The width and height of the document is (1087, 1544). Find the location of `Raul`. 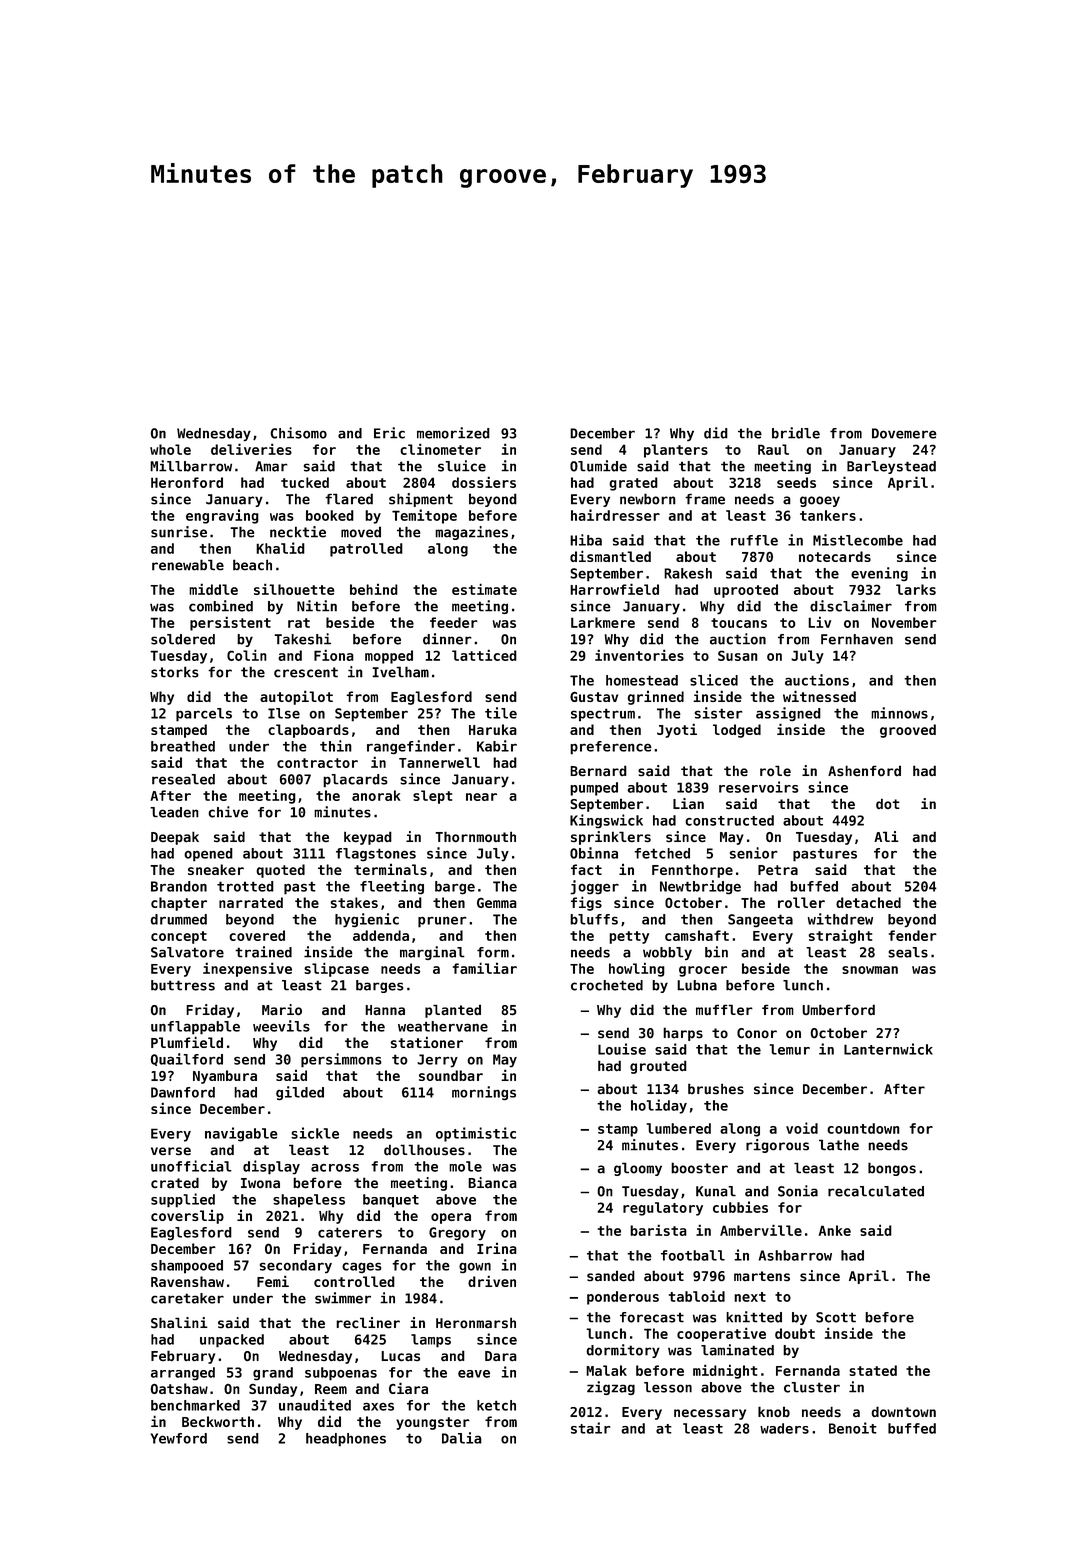

Raul is located at coordinates (773, 449).
